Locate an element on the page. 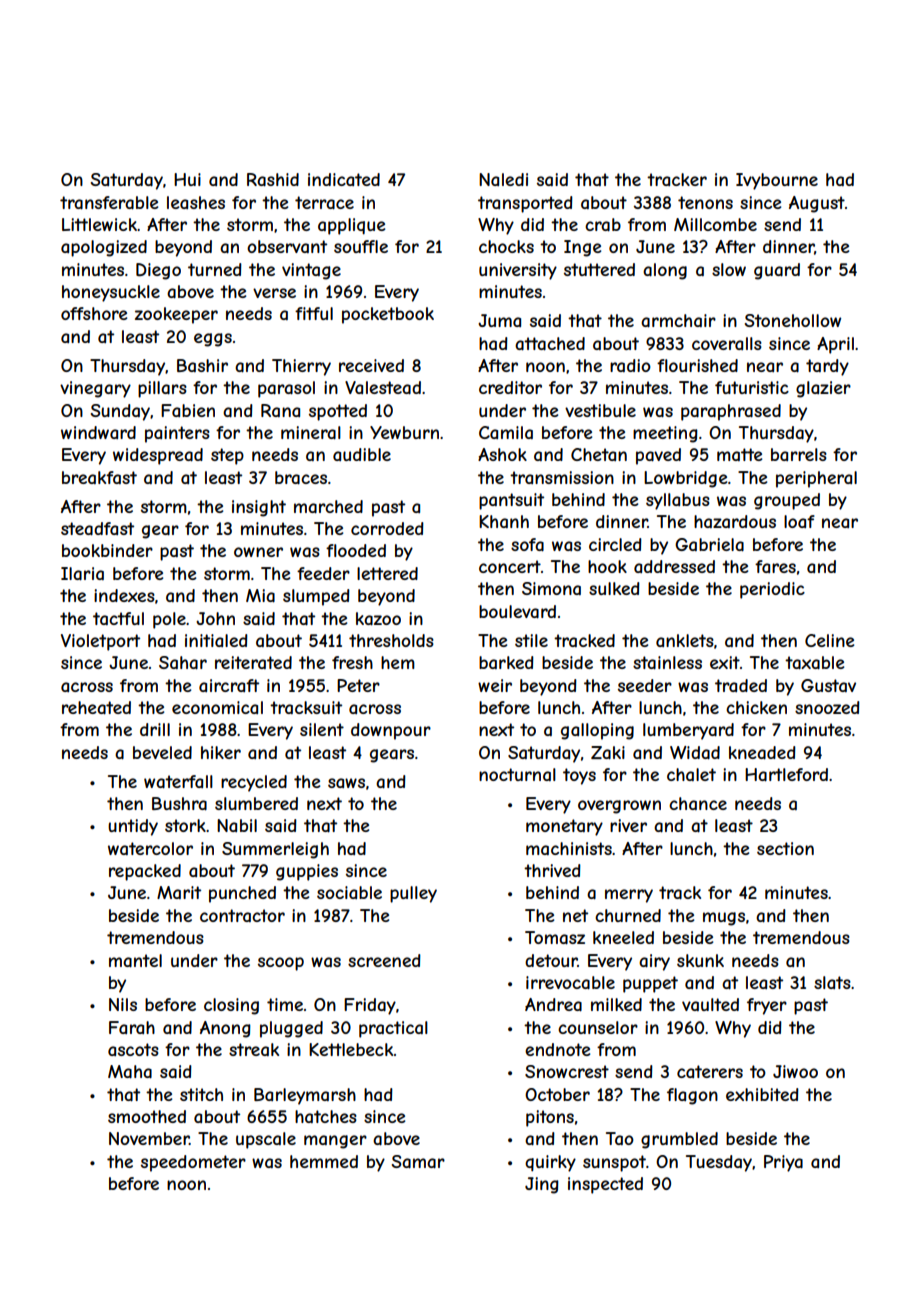 The image size is (924, 1311). apologized is located at coordinates (104, 248).
